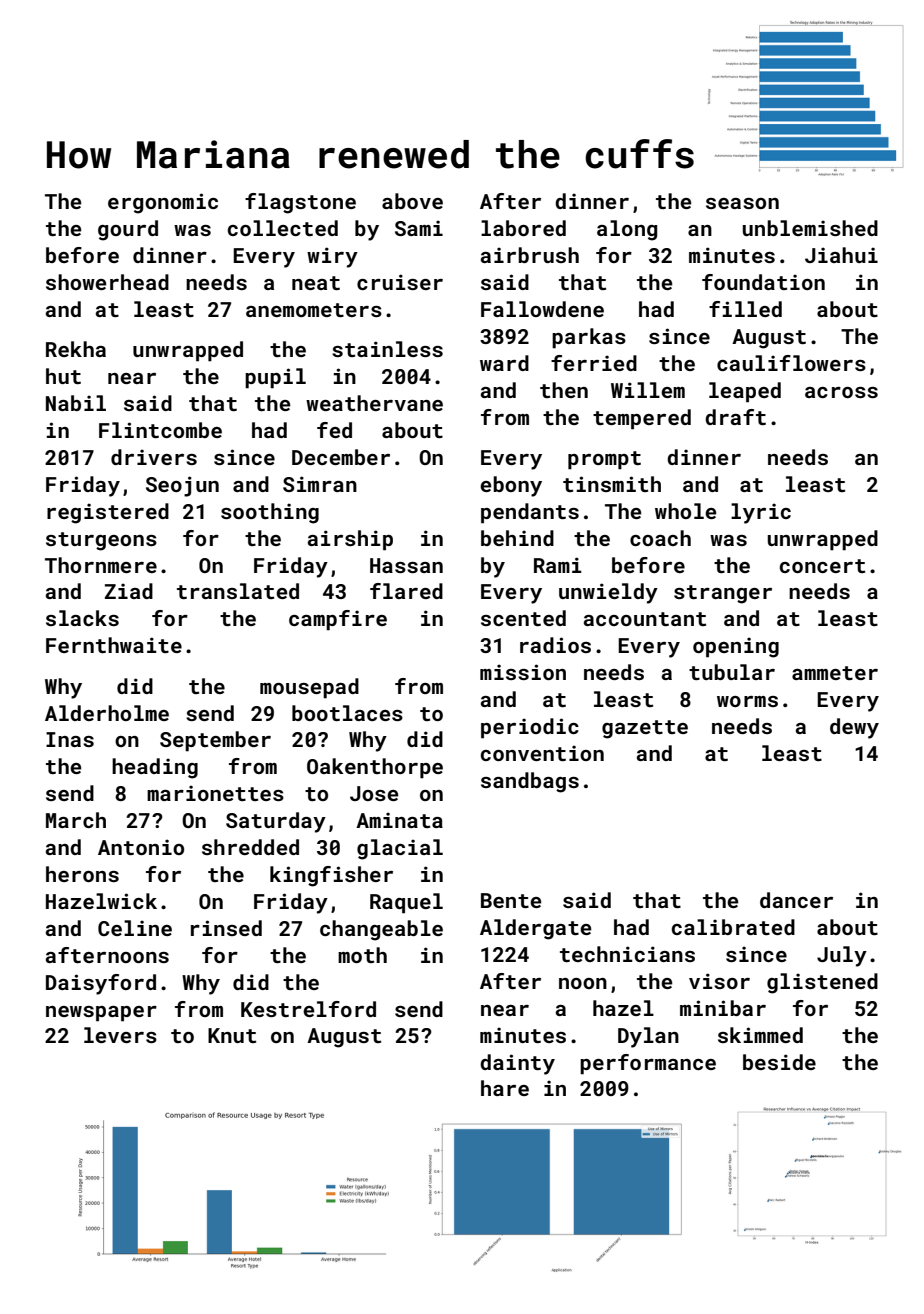 The width and height of the image is (924, 1314). Describe the element at coordinates (76, 349) in the image. I see `Rekha` at that location.
